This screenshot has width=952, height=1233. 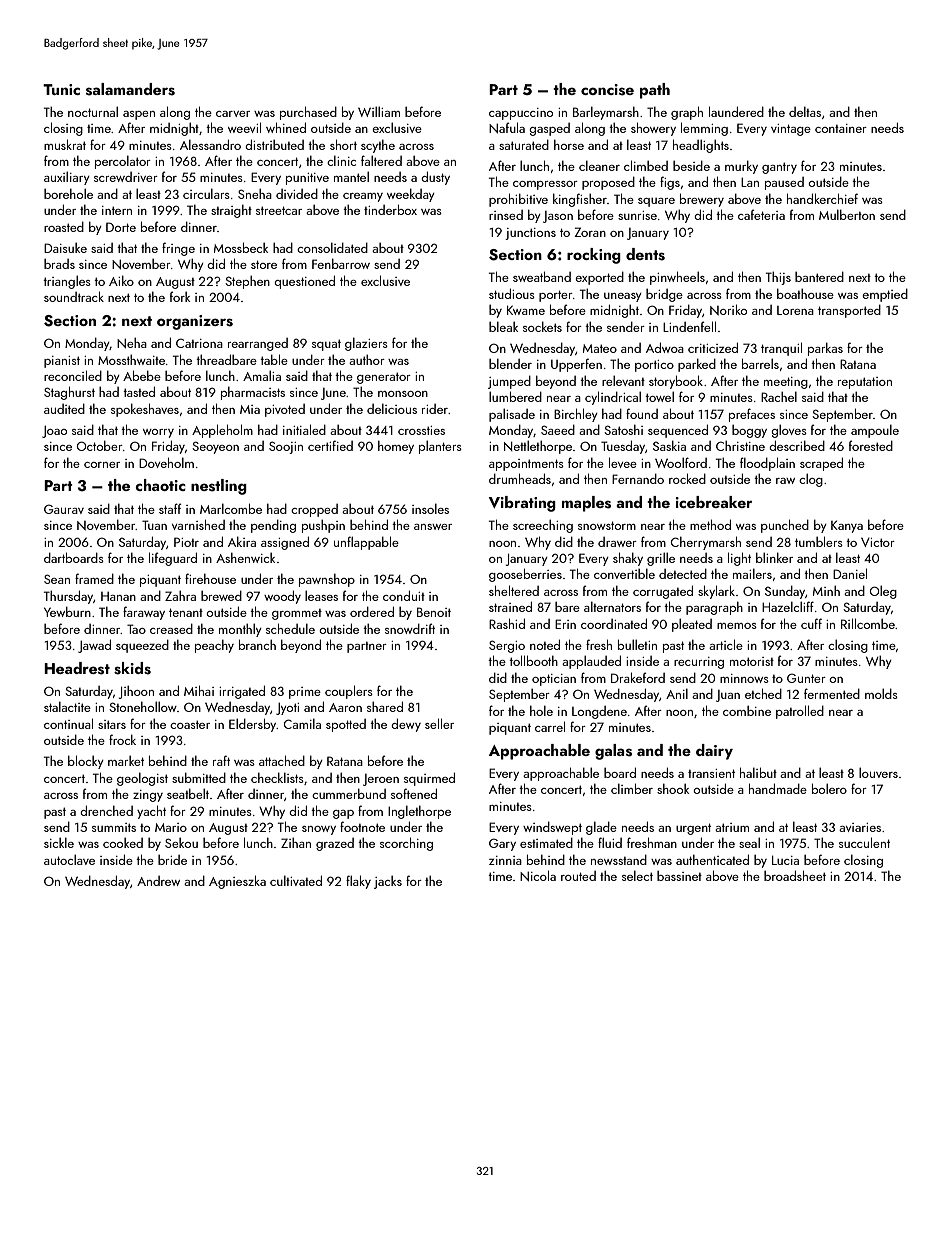 I want to click on Andrew, so click(x=158, y=881).
